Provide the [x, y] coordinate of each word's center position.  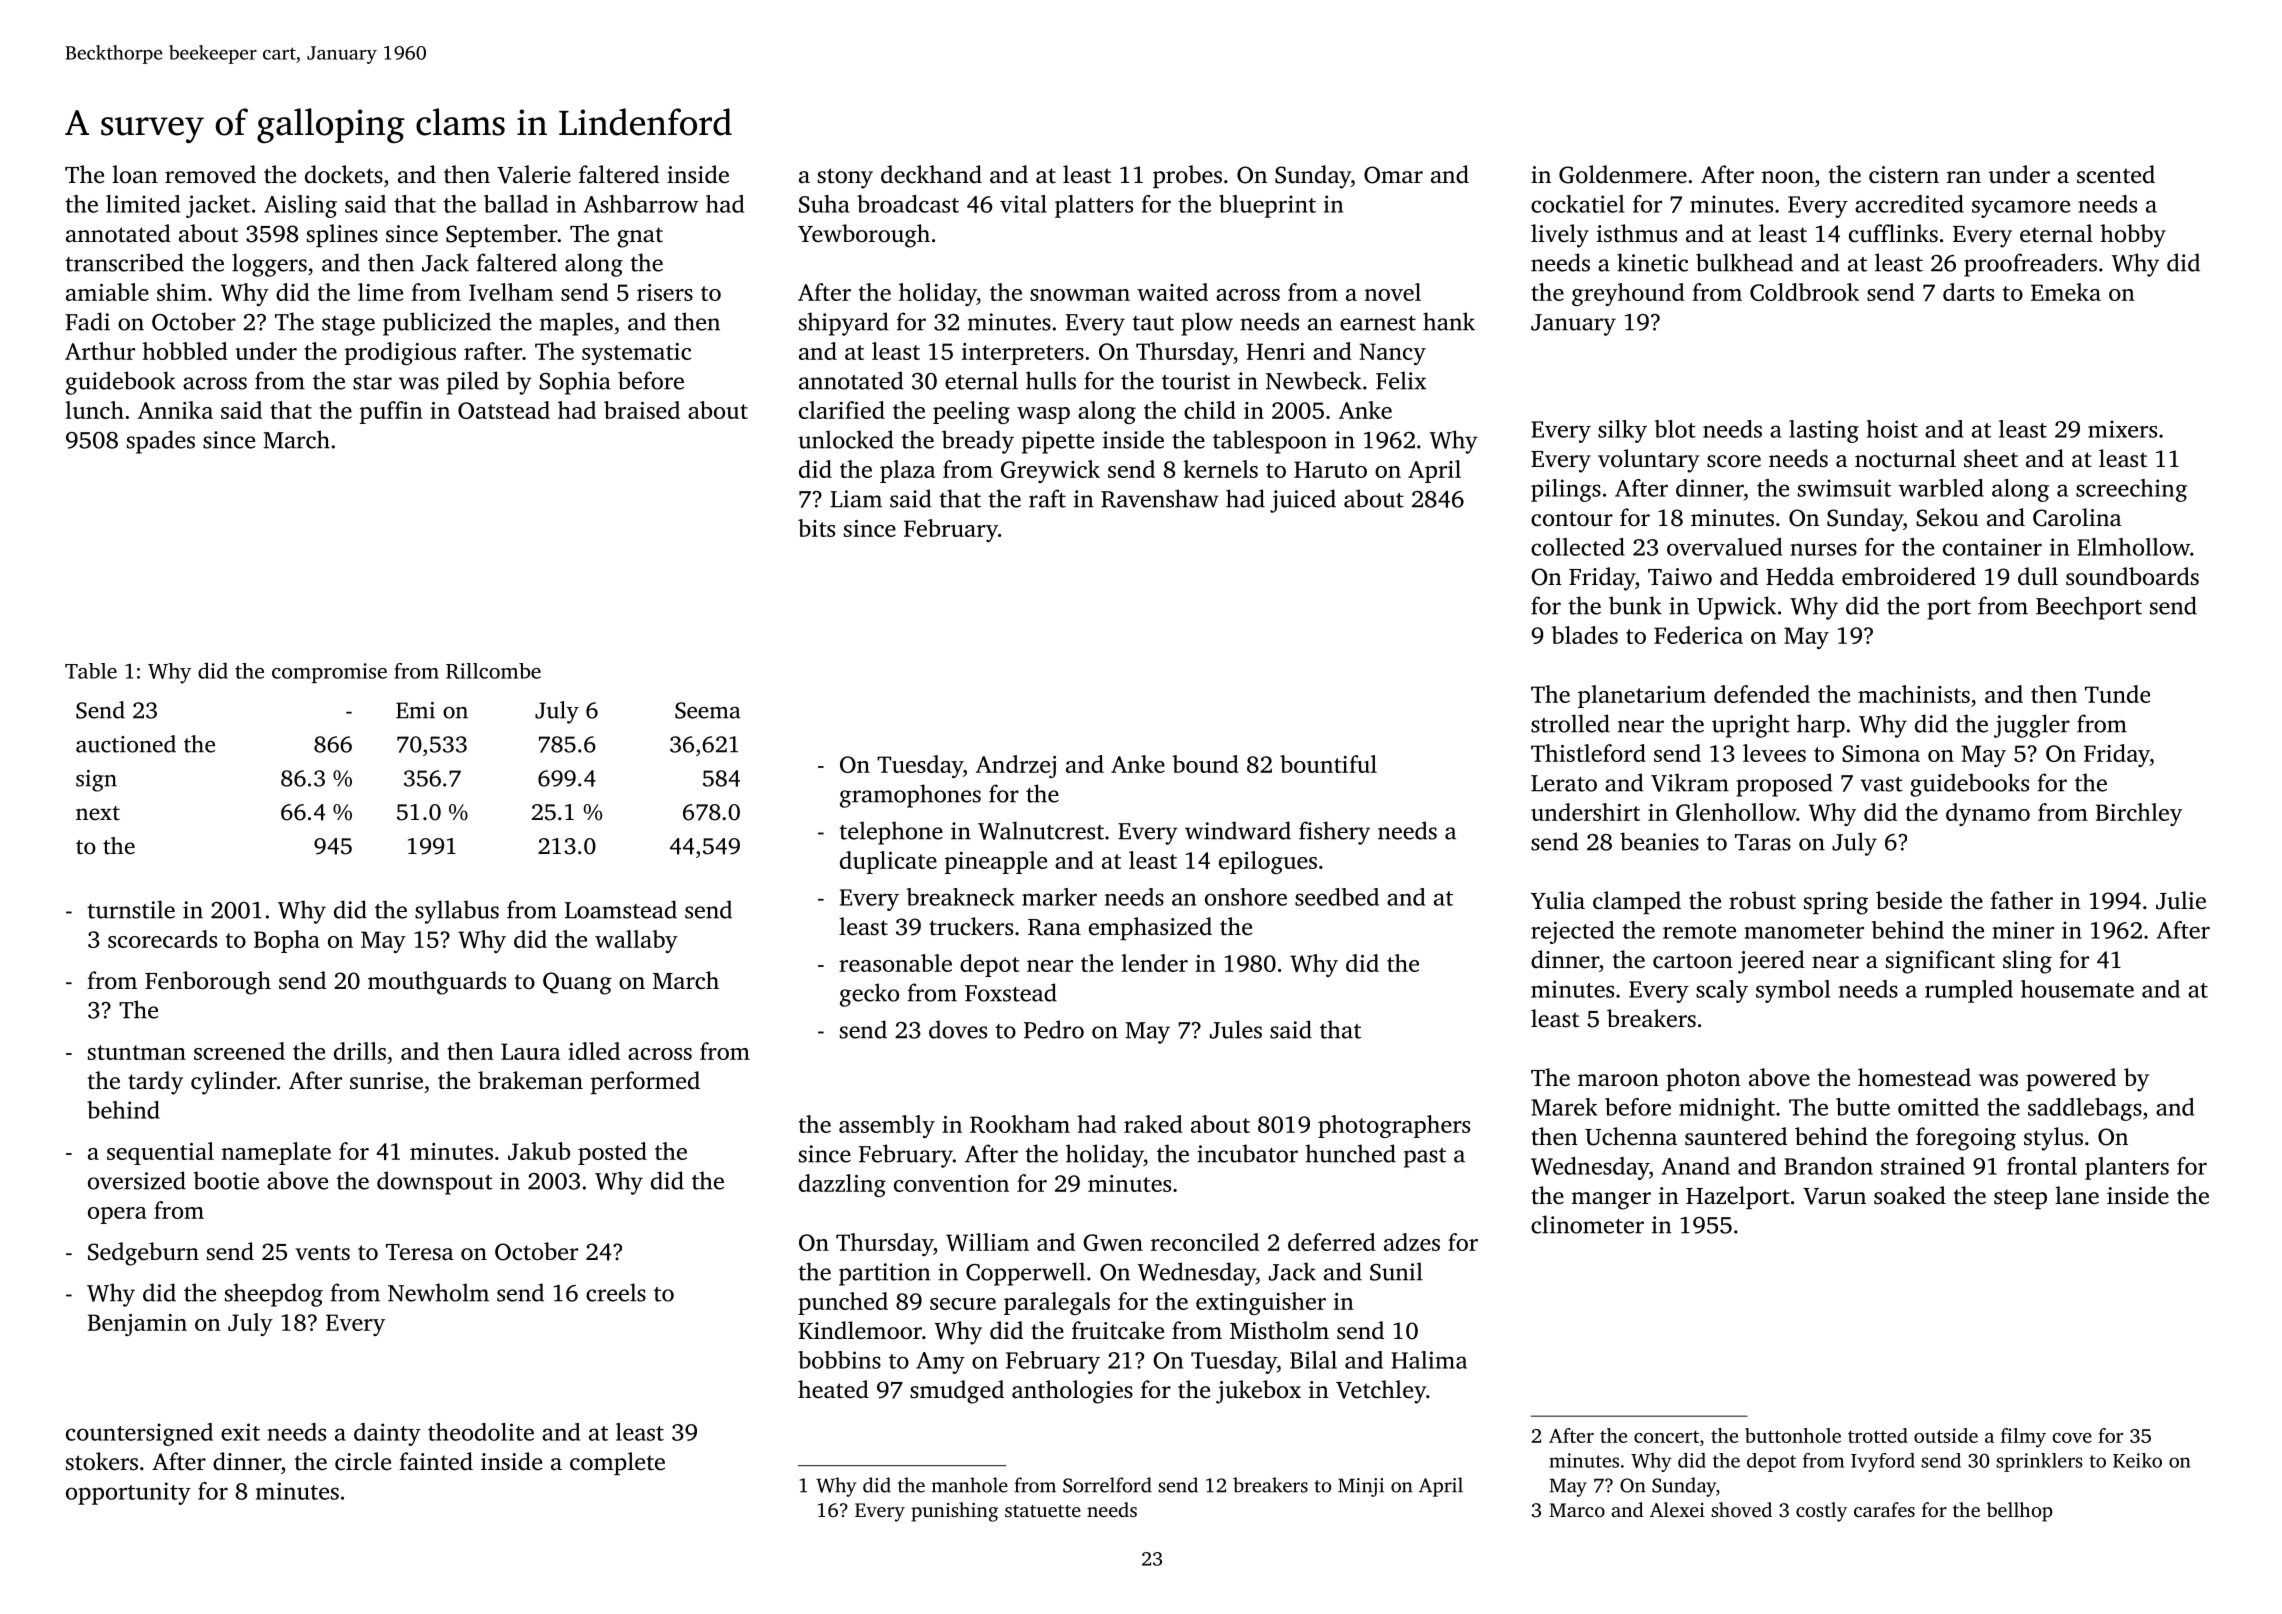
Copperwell [1025, 1274]
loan [135, 174]
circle [363, 1461]
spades [161, 442]
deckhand [931, 174]
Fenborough [208, 983]
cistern [1904, 175]
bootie [226, 1180]
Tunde [2117, 694]
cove [2072, 1438]
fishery [1334, 833]
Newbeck [1314, 380]
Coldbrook [1804, 292]
